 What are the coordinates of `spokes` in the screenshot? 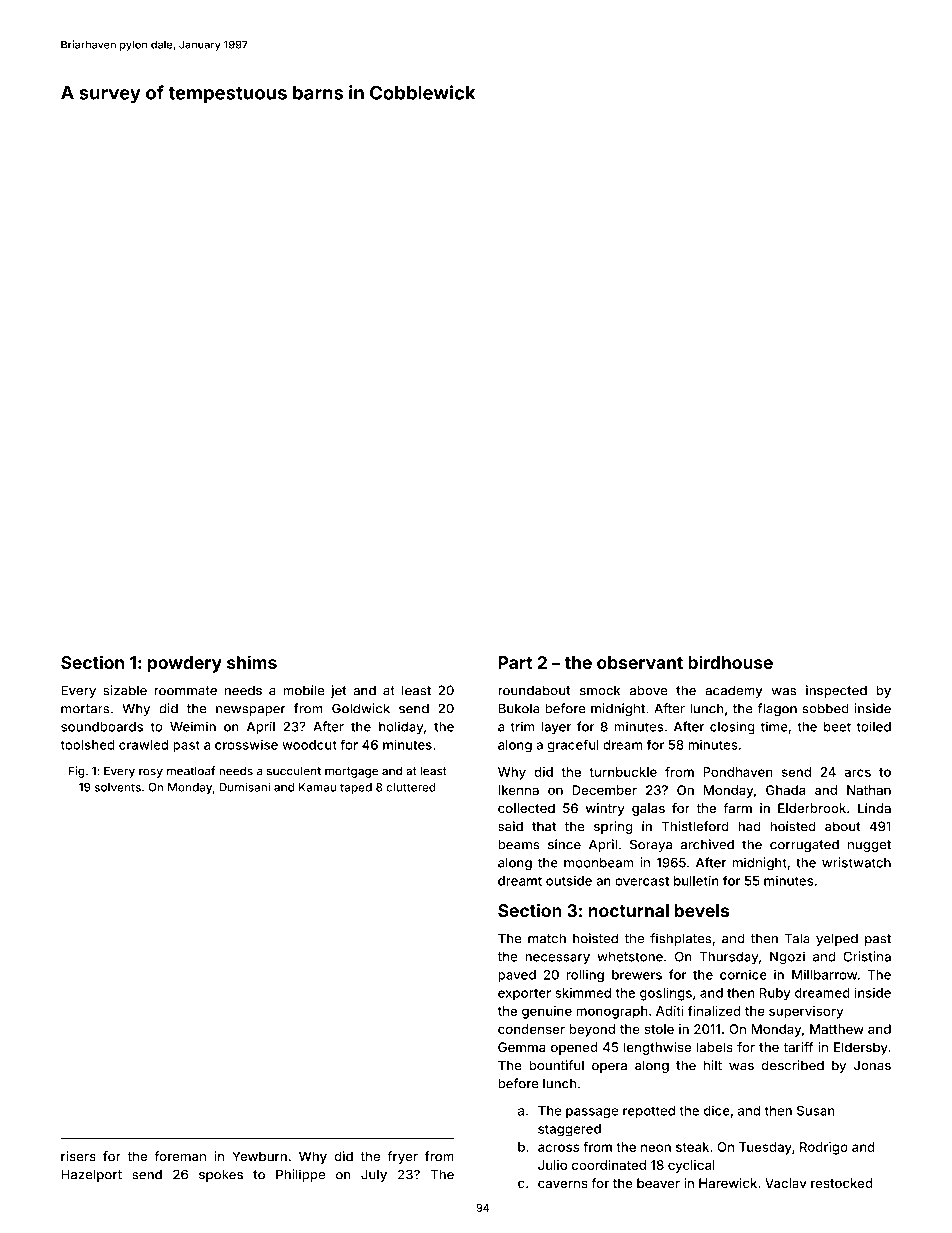 It's located at (221, 1175).
